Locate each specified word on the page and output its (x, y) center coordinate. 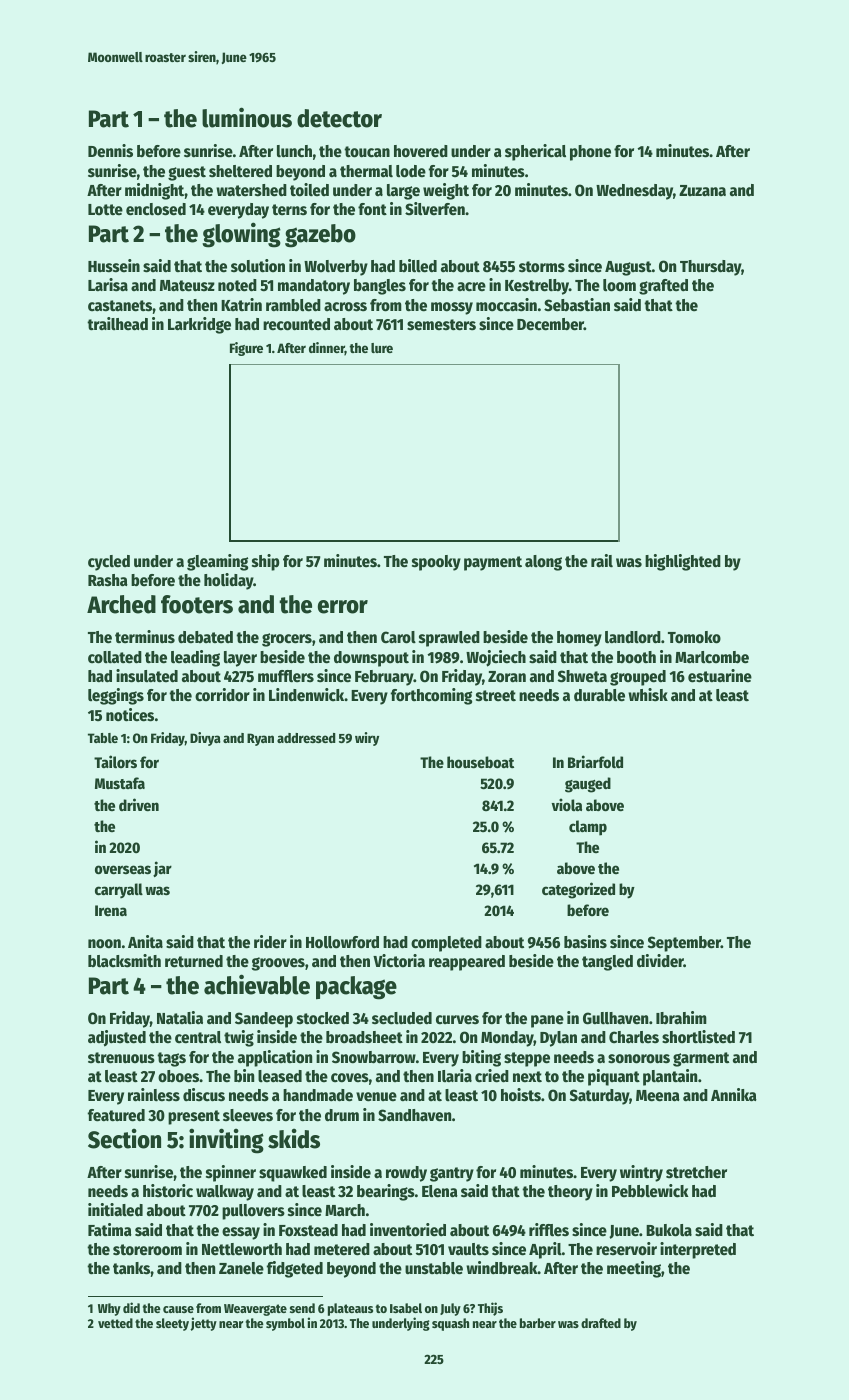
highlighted (683, 562)
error (343, 607)
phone (590, 153)
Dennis (110, 151)
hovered (421, 151)
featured (116, 1115)
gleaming (217, 562)
